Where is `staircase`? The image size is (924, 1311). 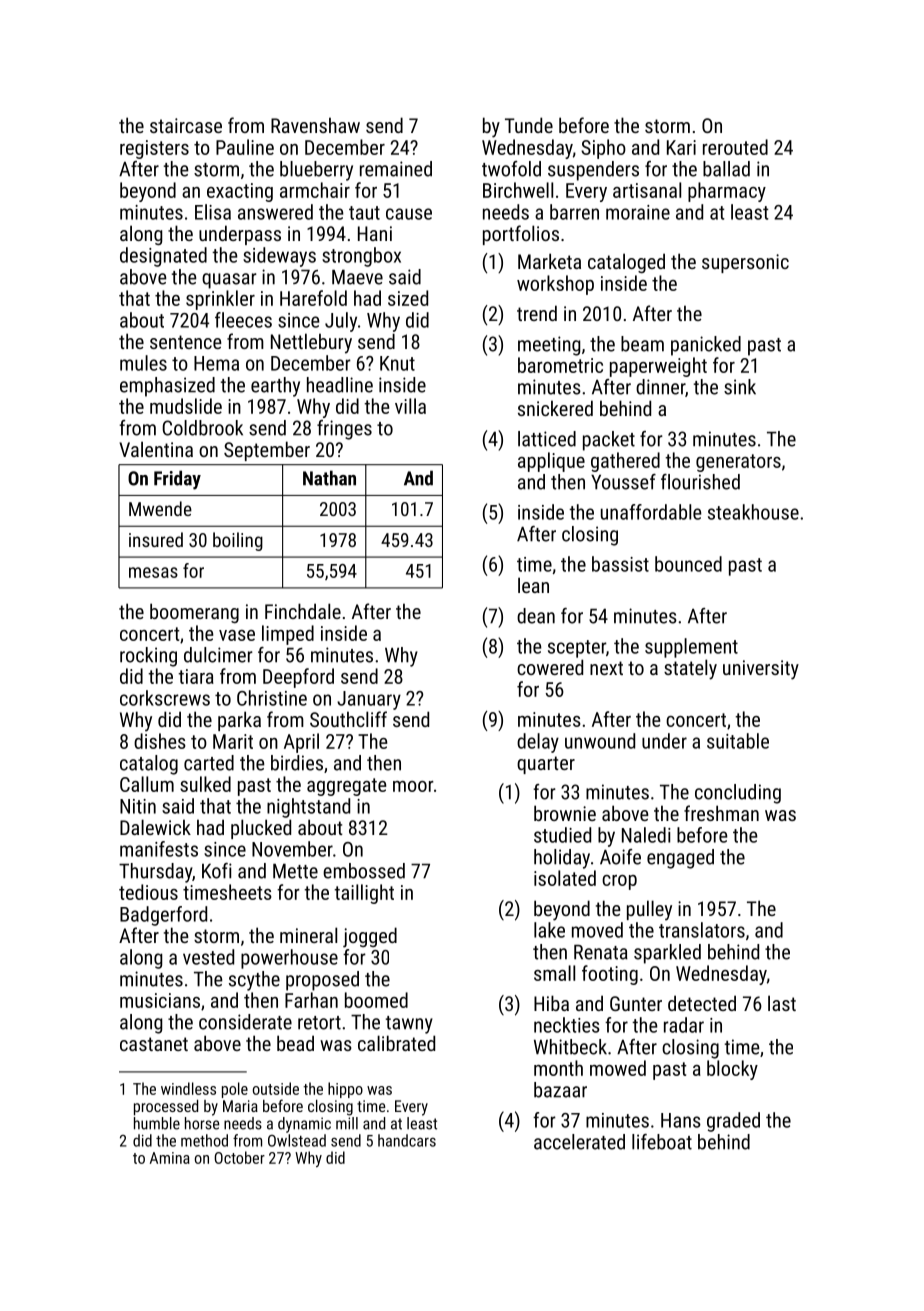
staircase is located at coordinates (186, 125).
